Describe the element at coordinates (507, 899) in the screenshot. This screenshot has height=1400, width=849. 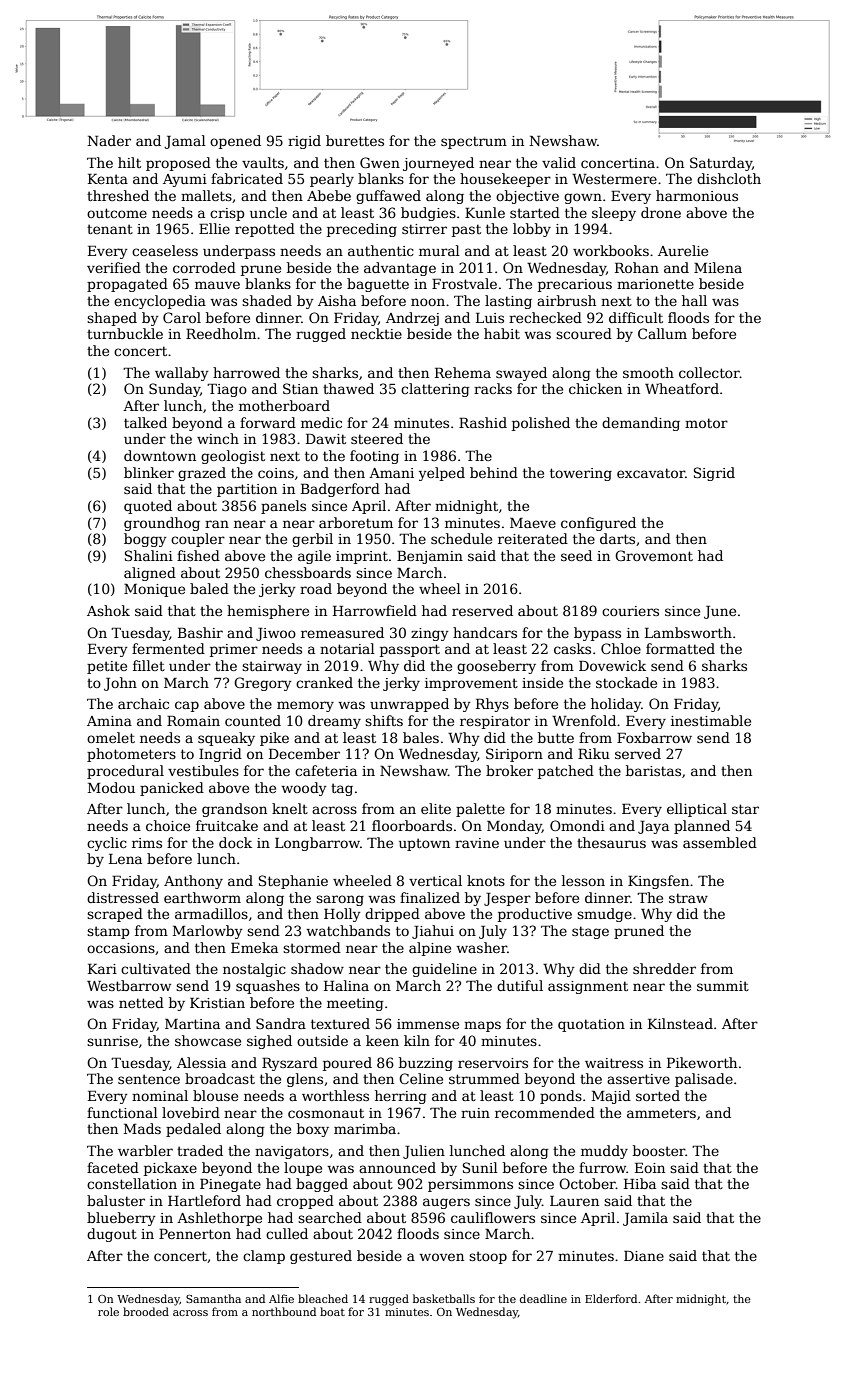
I see `Jesper` at that location.
